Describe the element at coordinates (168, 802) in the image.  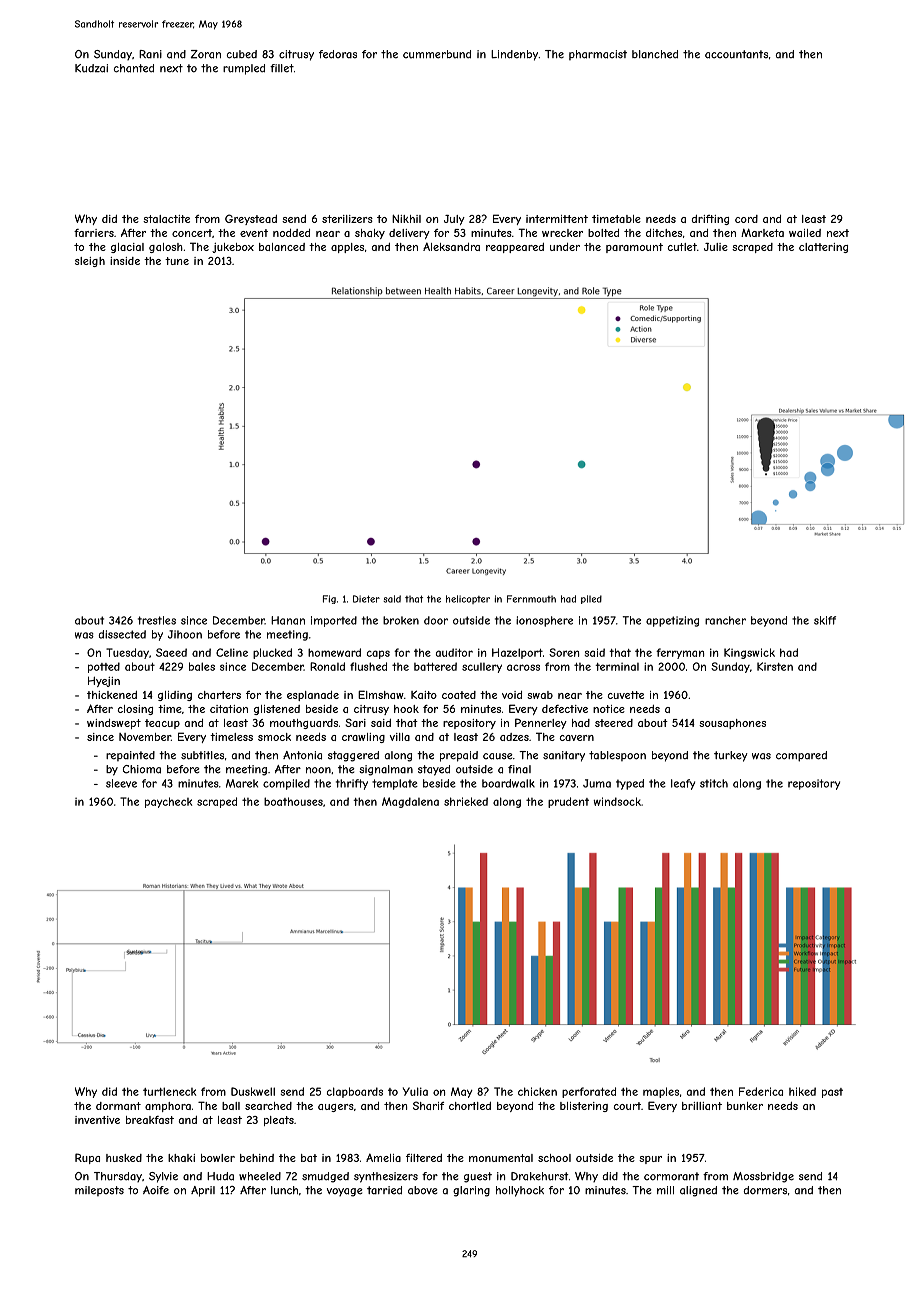
I see `paycheck` at that location.
